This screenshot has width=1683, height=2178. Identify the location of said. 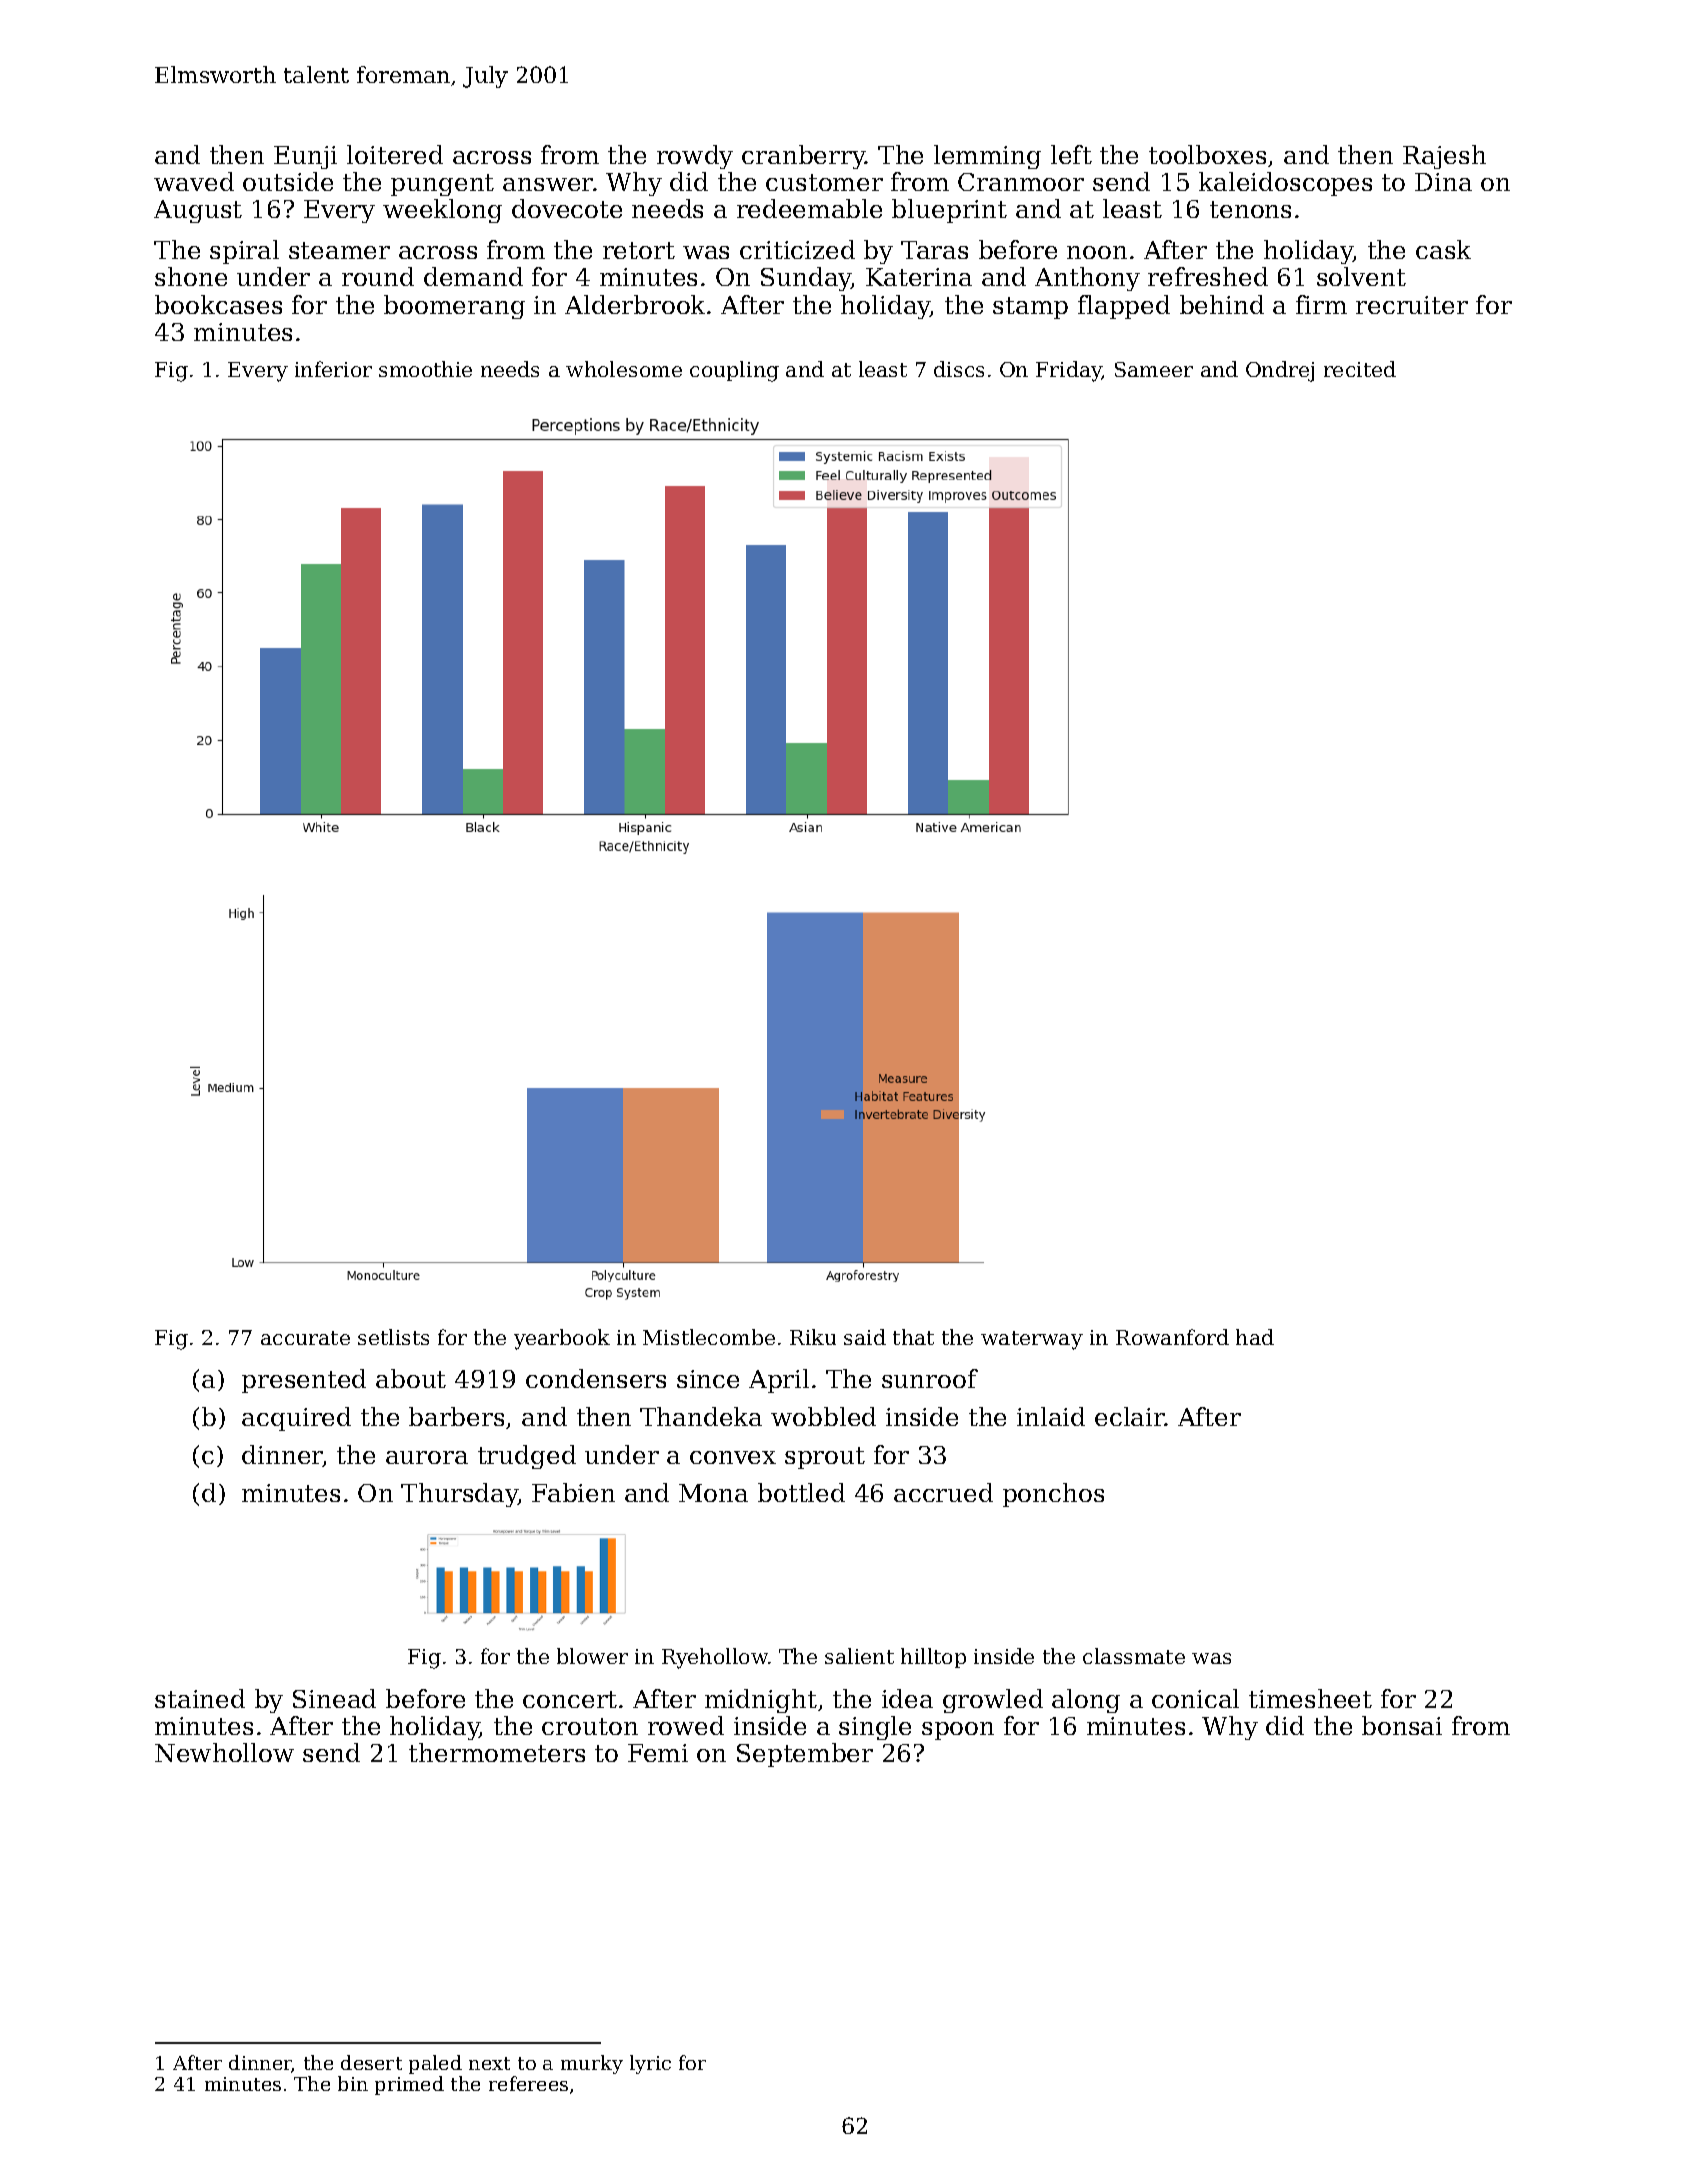
(865, 1337).
